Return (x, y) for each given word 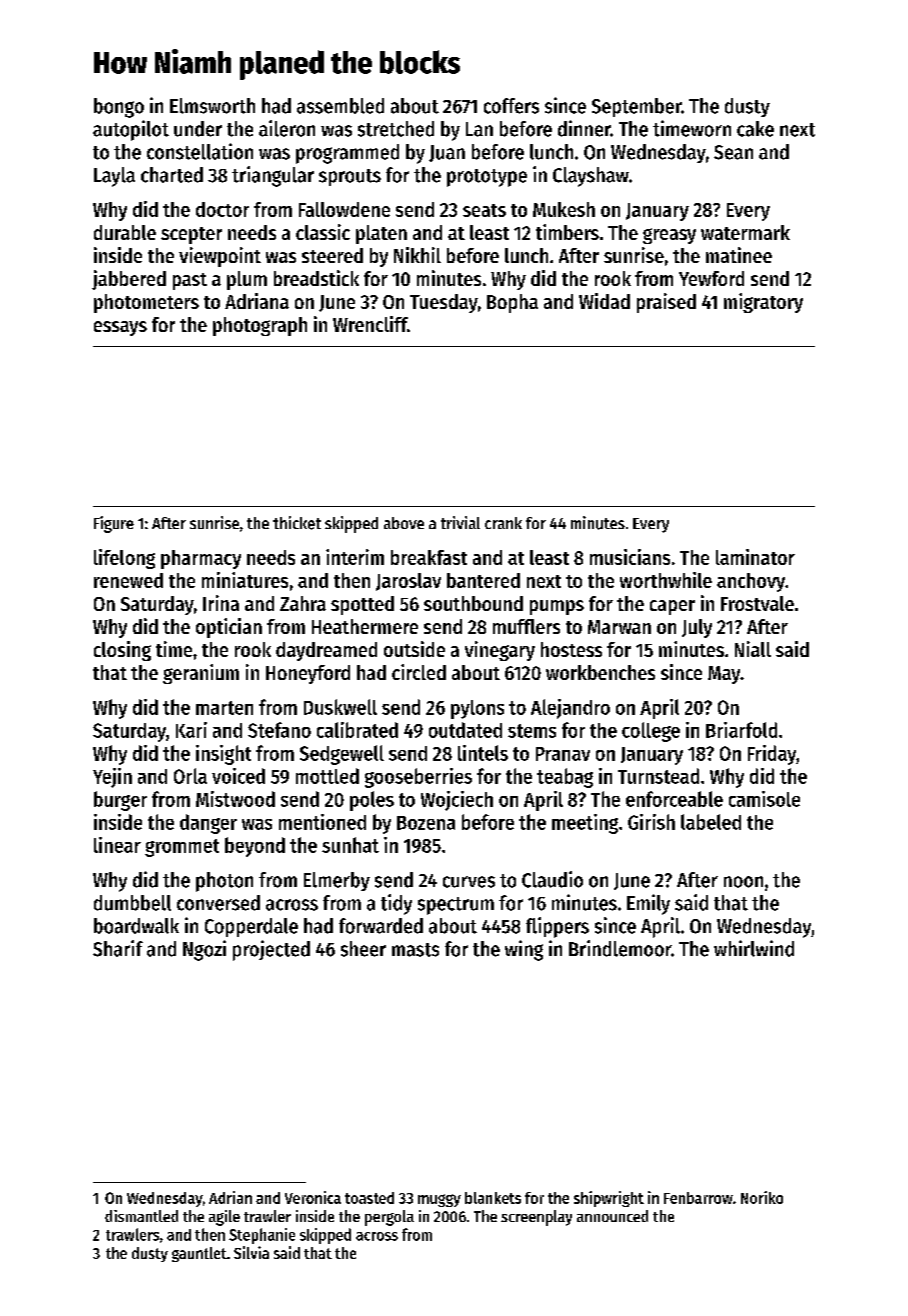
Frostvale (757, 603)
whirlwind (754, 948)
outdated (465, 730)
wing (524, 950)
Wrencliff (370, 324)
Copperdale (251, 927)
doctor (222, 209)
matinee (739, 255)
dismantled (141, 1216)
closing (122, 651)
